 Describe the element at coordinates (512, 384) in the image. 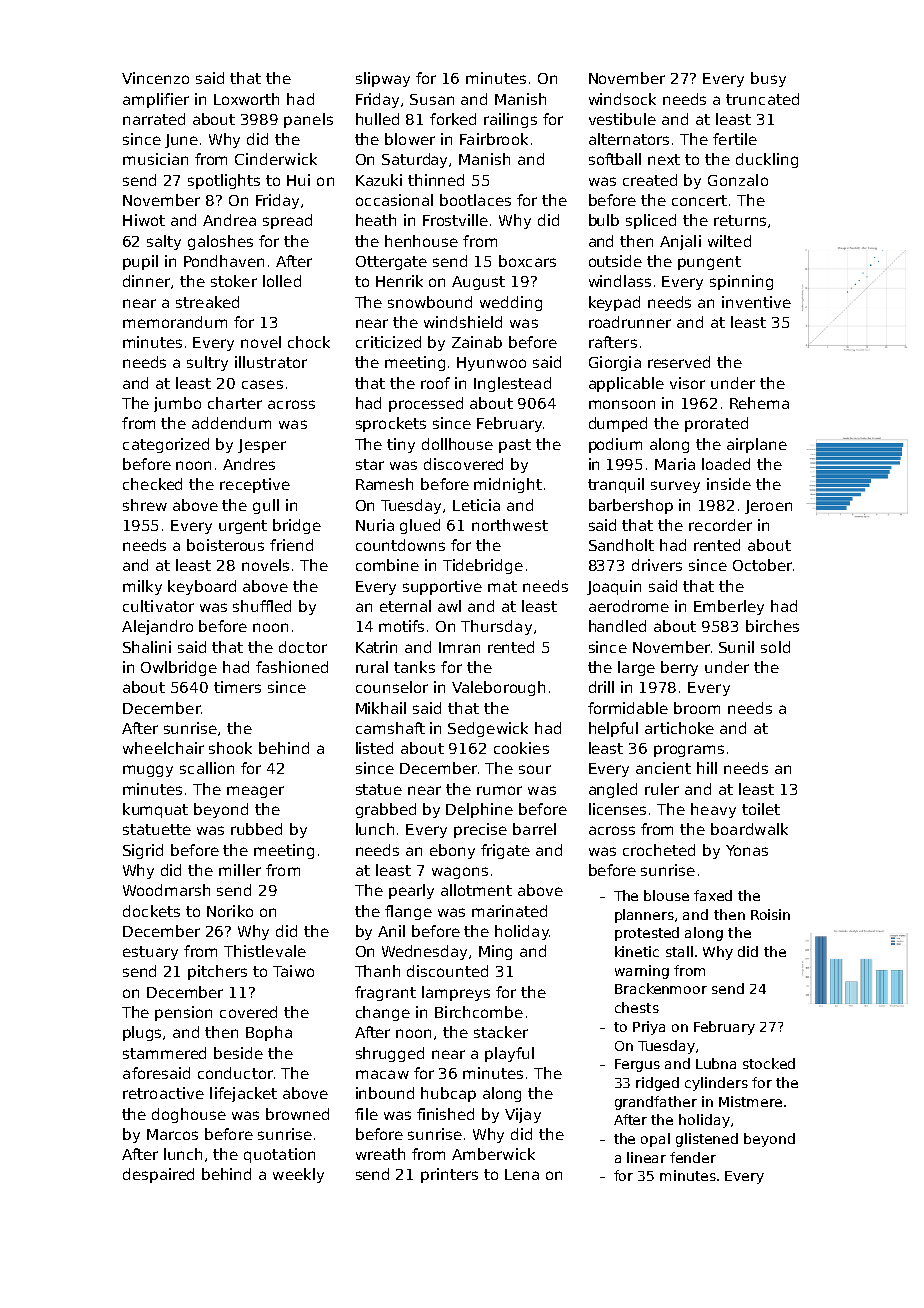

I see `Inglestead` at that location.
